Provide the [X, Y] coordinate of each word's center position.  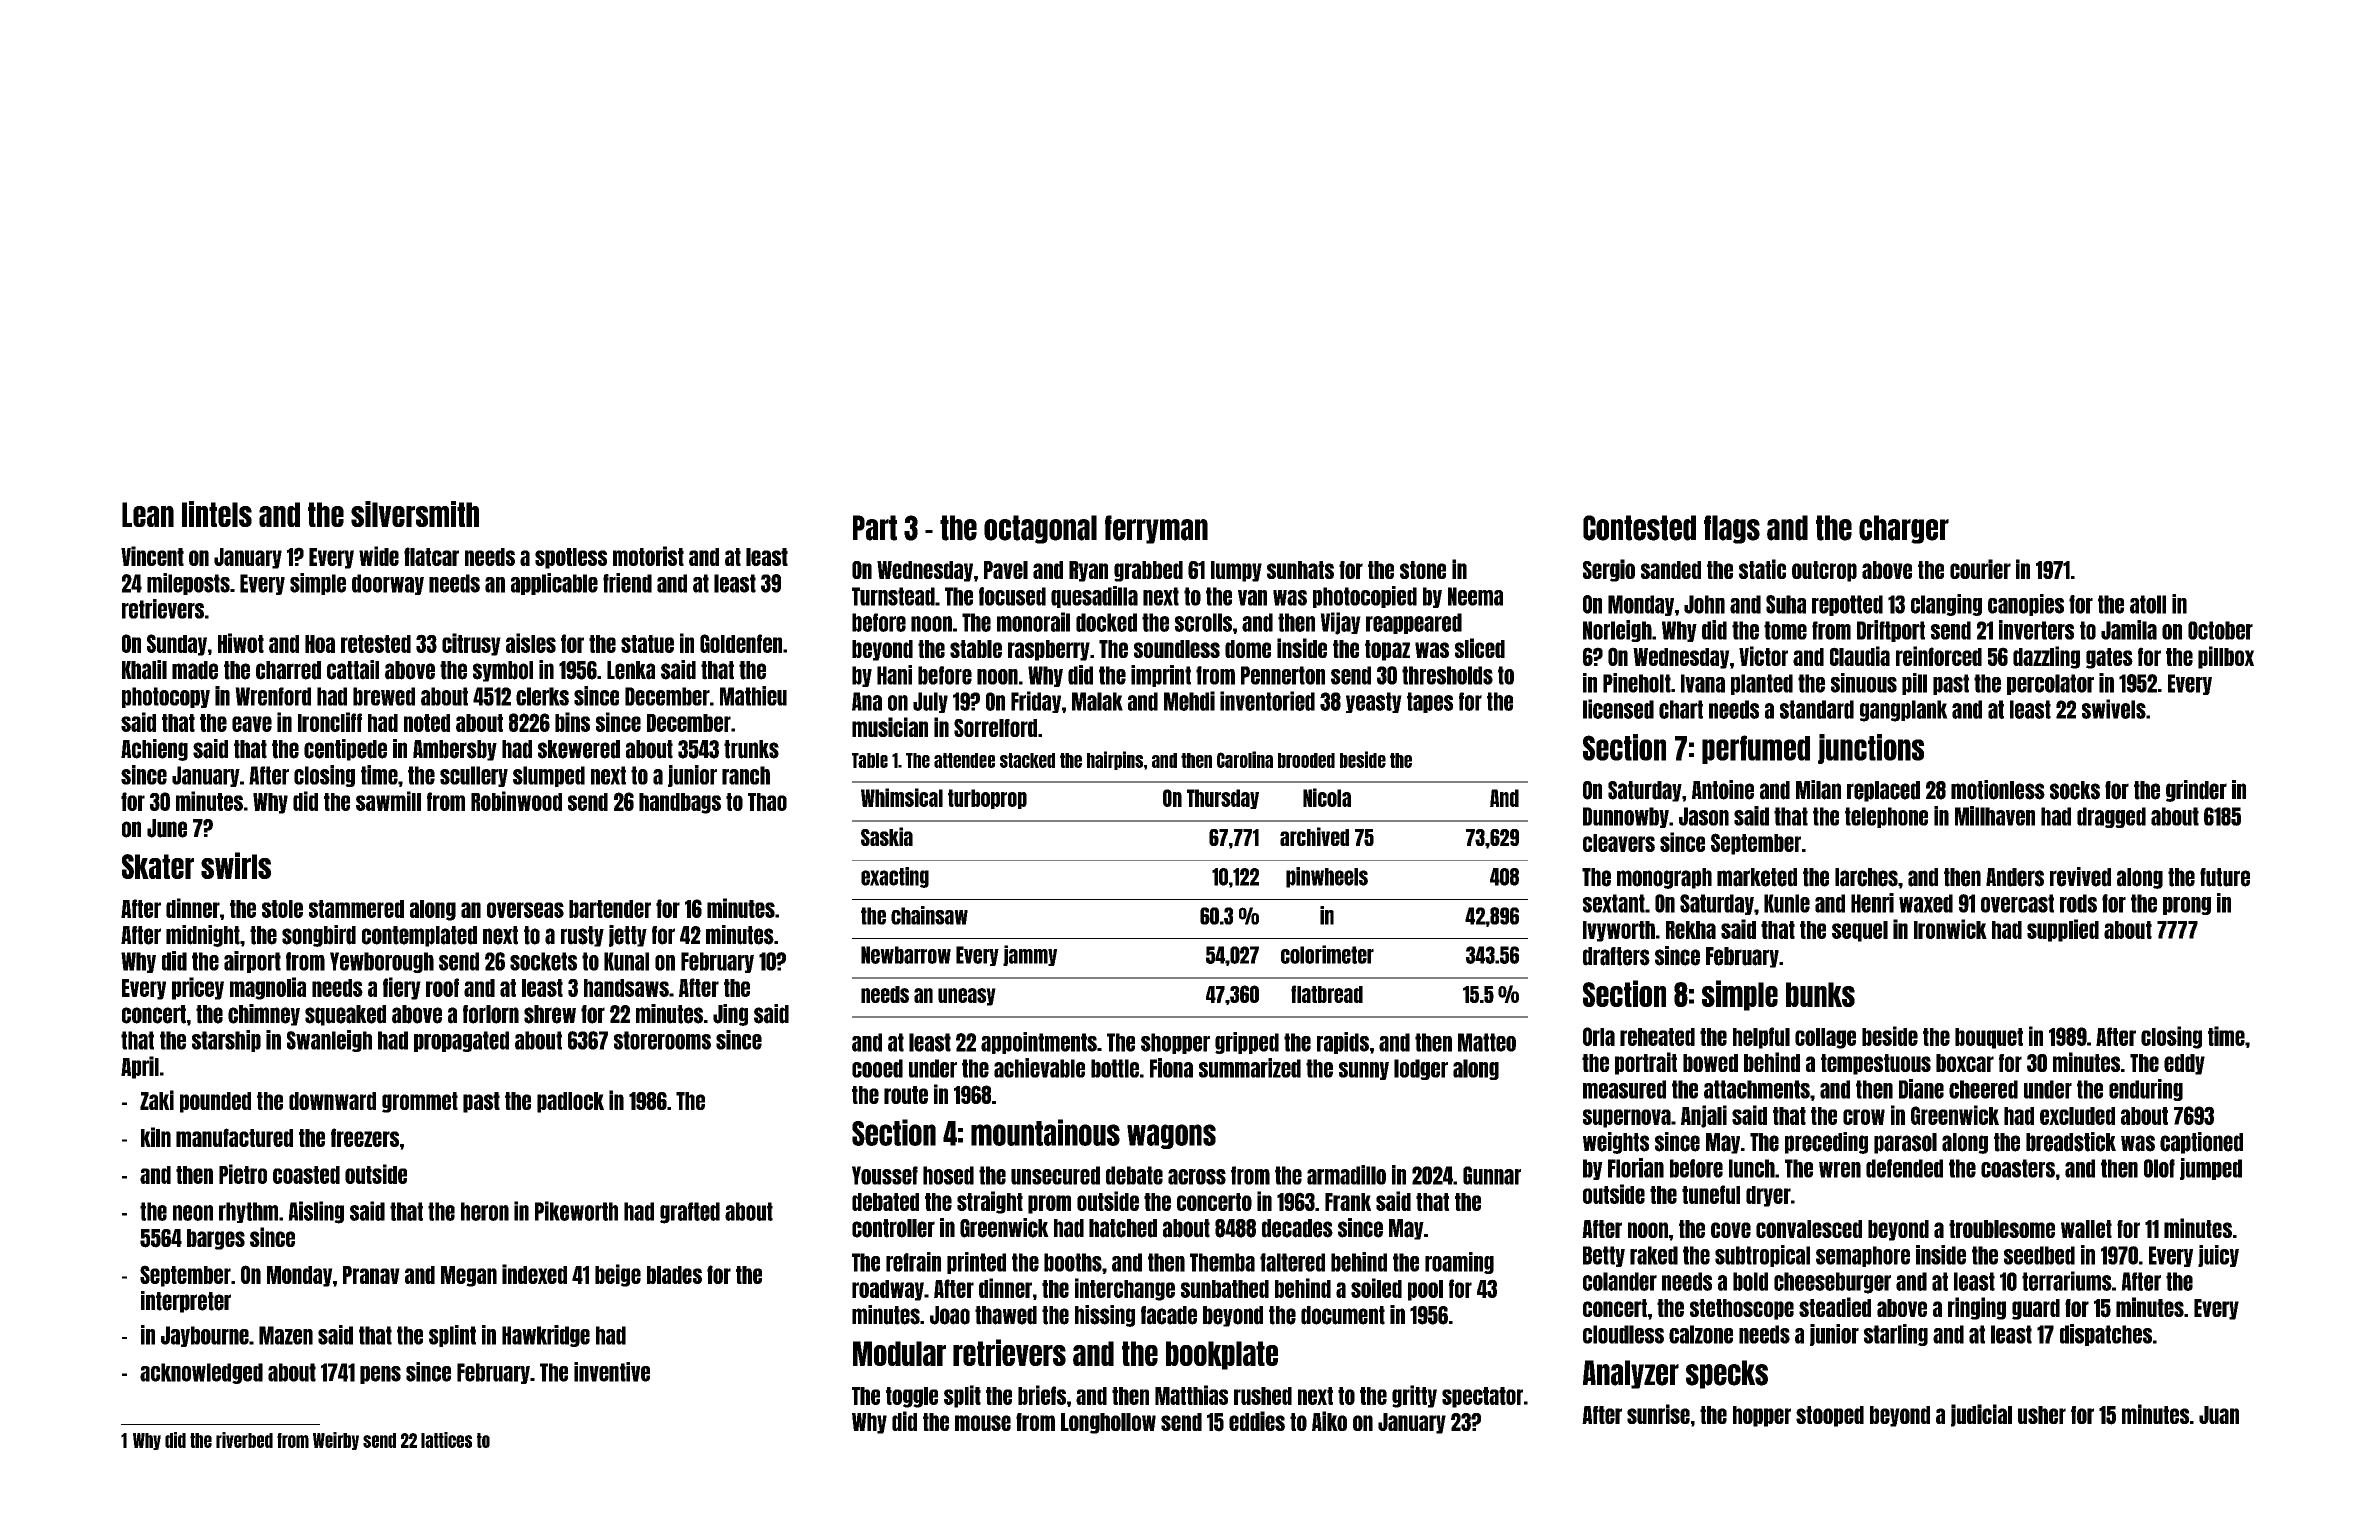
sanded [1671, 570]
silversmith [415, 514]
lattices [446, 1440]
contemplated [419, 936]
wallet [2086, 1229]
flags [1732, 529]
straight [990, 1202]
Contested [1639, 528]
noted [427, 723]
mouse [983, 1423]
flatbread [1327, 994]
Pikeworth [576, 1211]
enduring [2146, 1090]
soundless [1177, 649]
